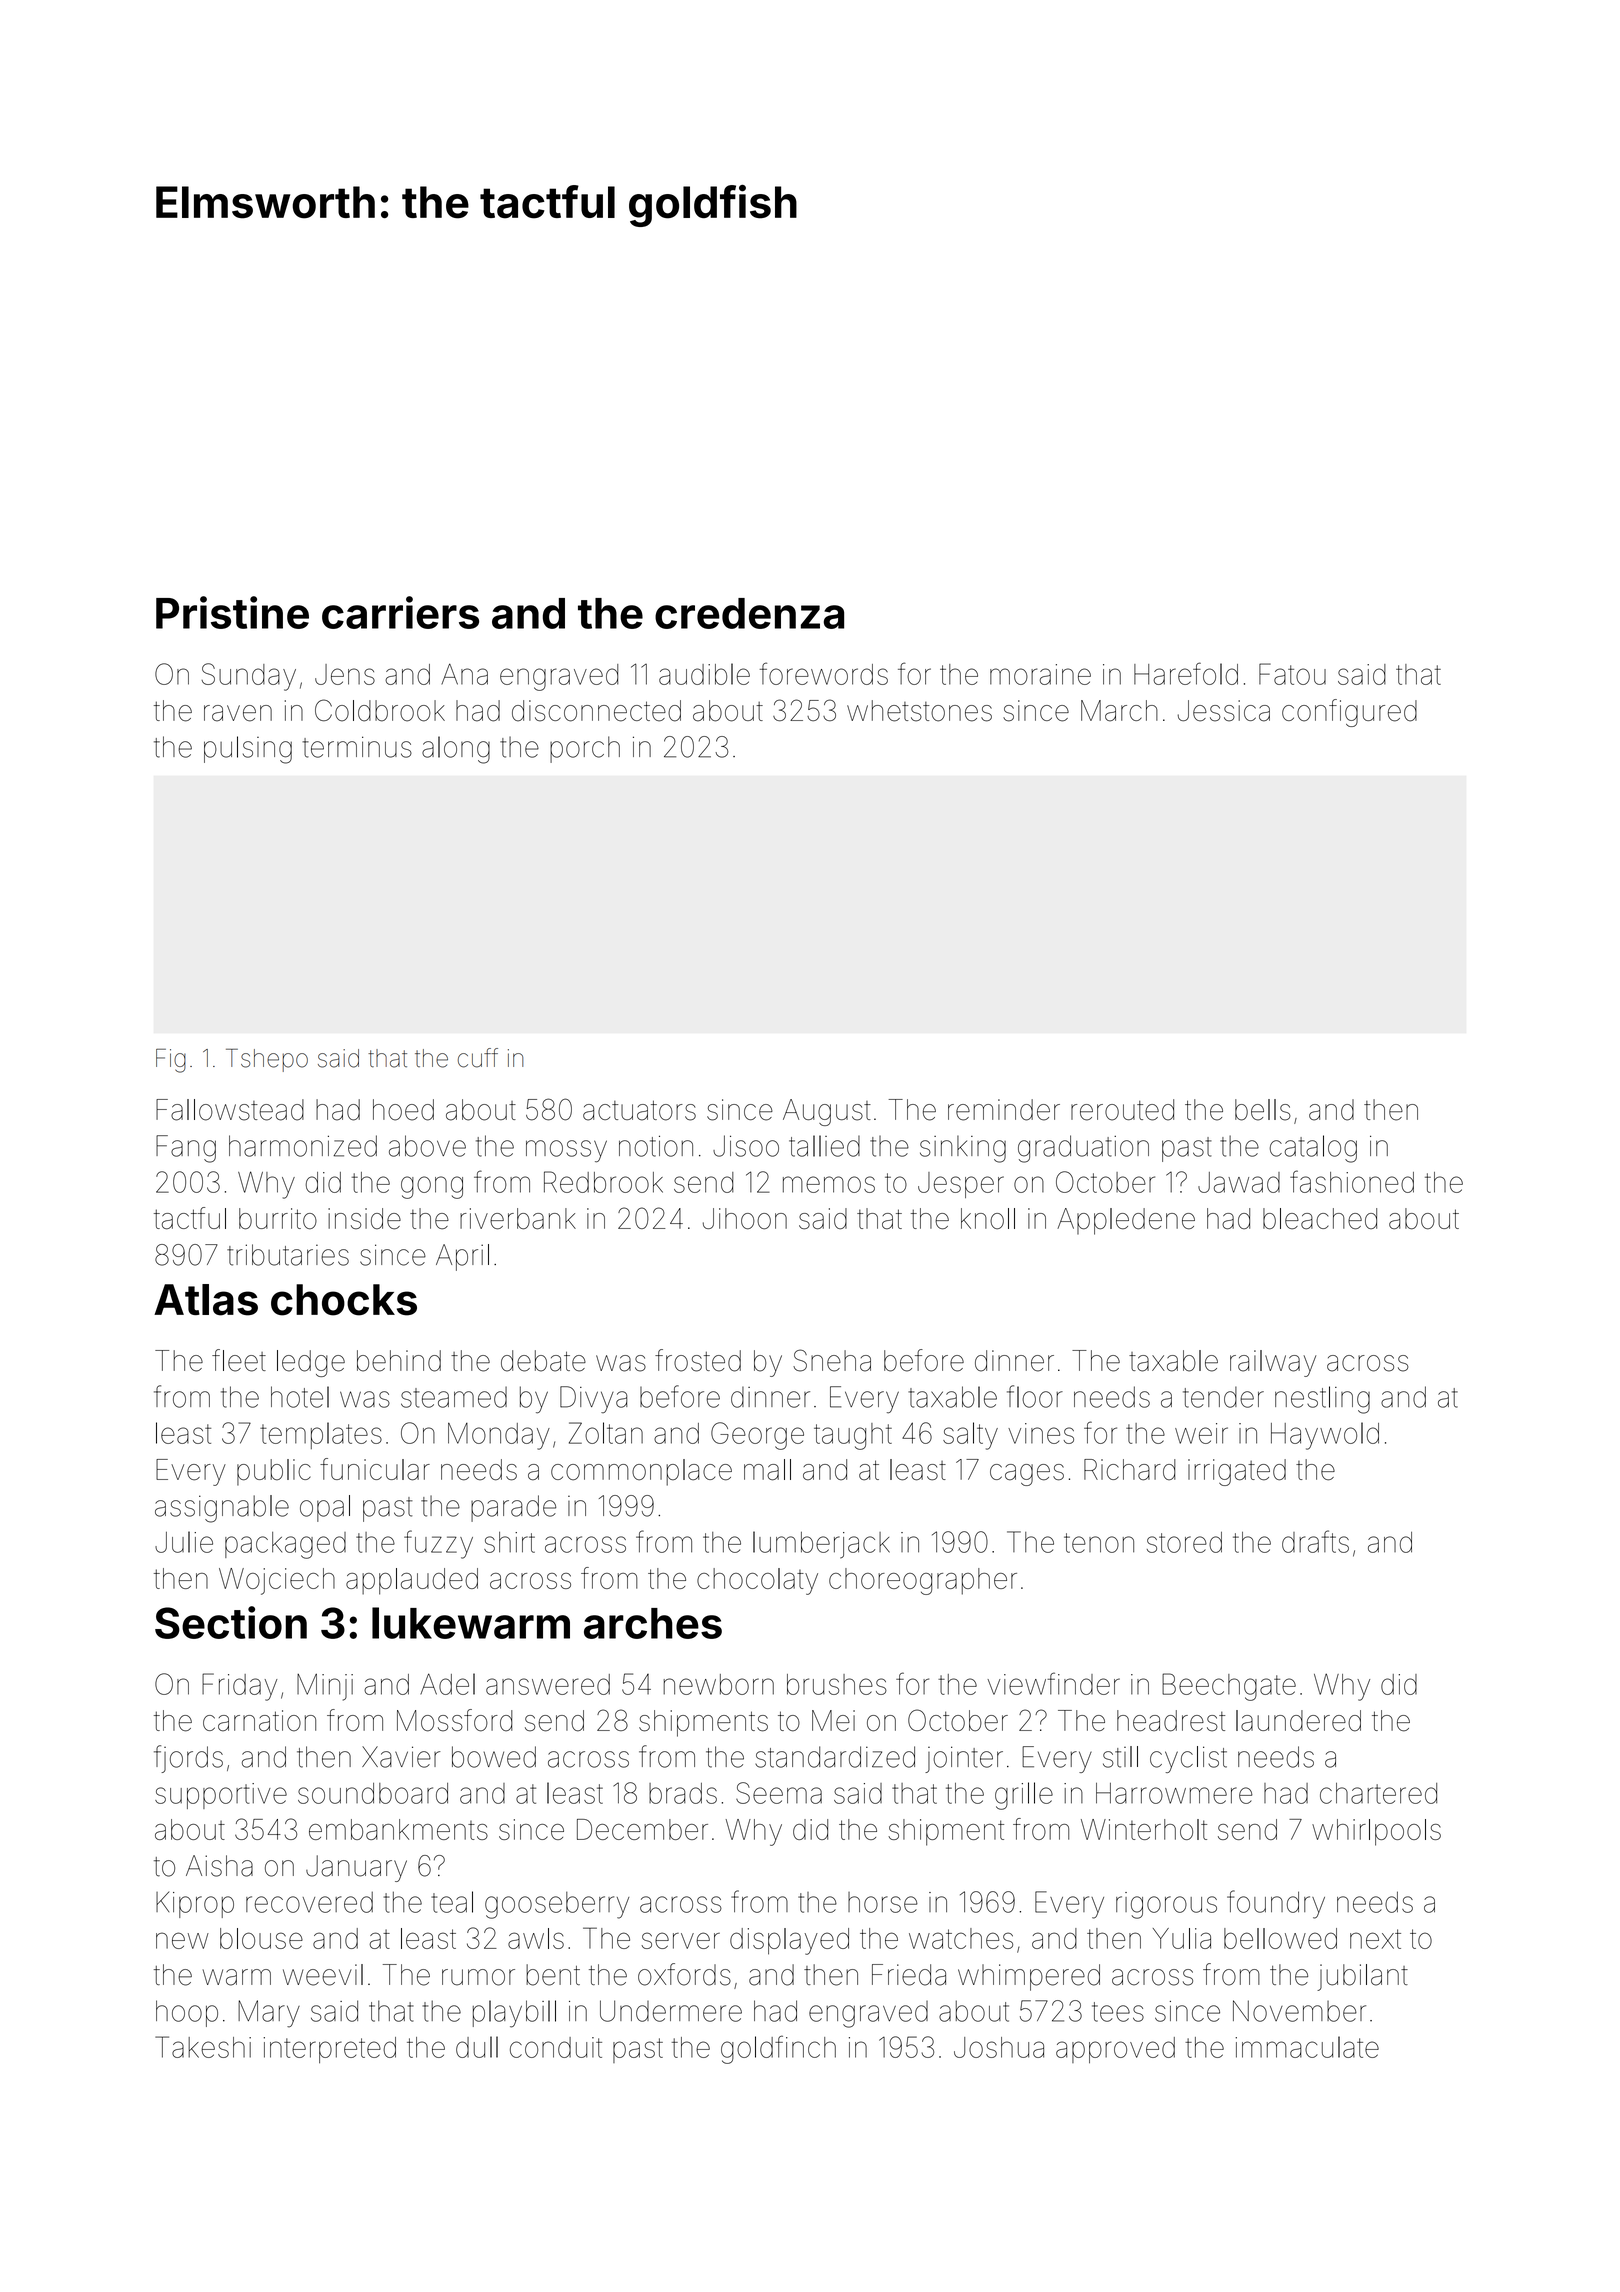  Describe the element at coordinates (1174, 1793) in the document. I see `Harrowmere` at that location.
